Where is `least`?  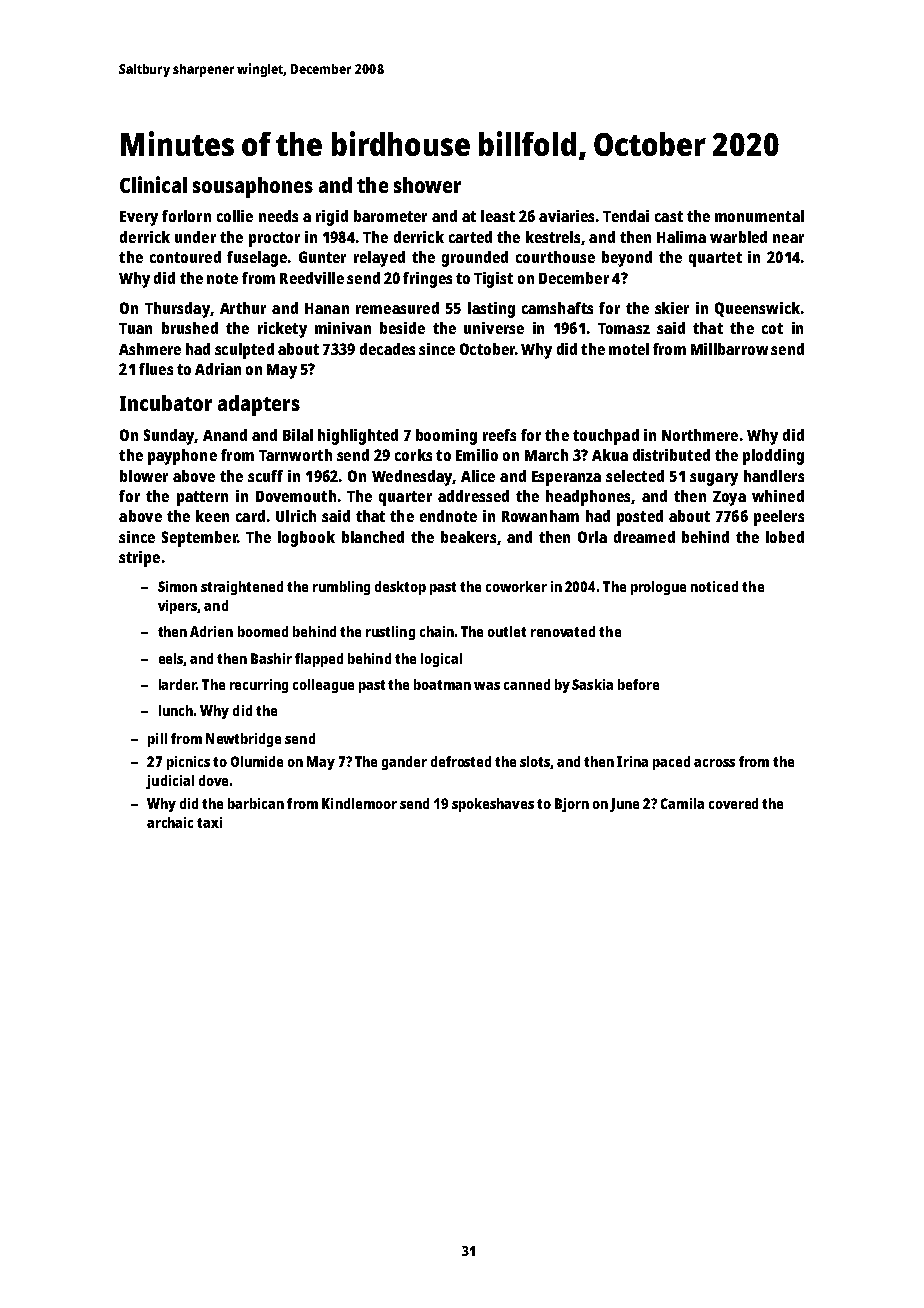
least is located at coordinates (498, 216).
